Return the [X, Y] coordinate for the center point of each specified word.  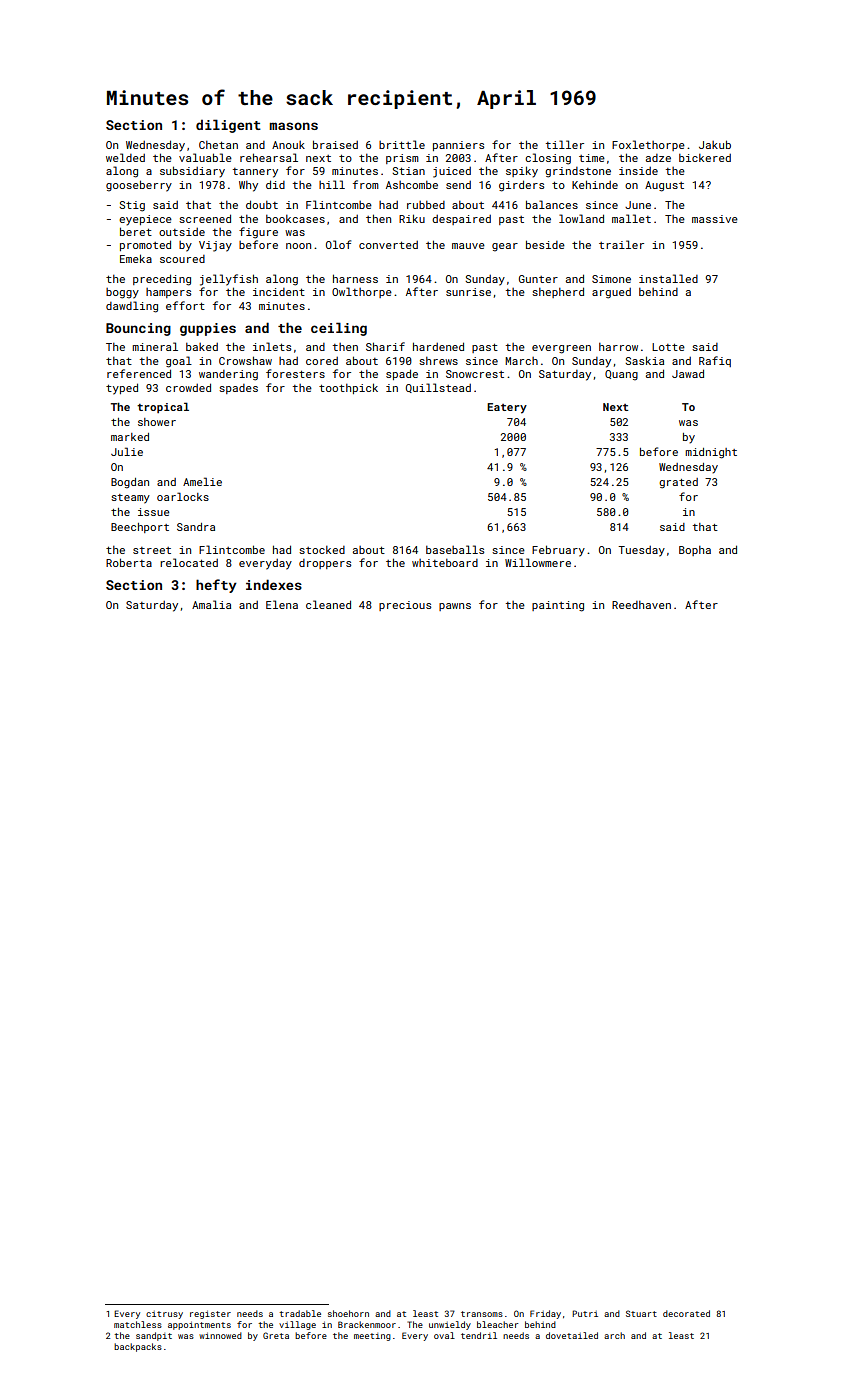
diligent [228, 126]
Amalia [211, 604]
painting [558, 606]
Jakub [715, 144]
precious [405, 606]
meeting [372, 1337]
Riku [412, 218]
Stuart [641, 1313]
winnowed [220, 1335]
